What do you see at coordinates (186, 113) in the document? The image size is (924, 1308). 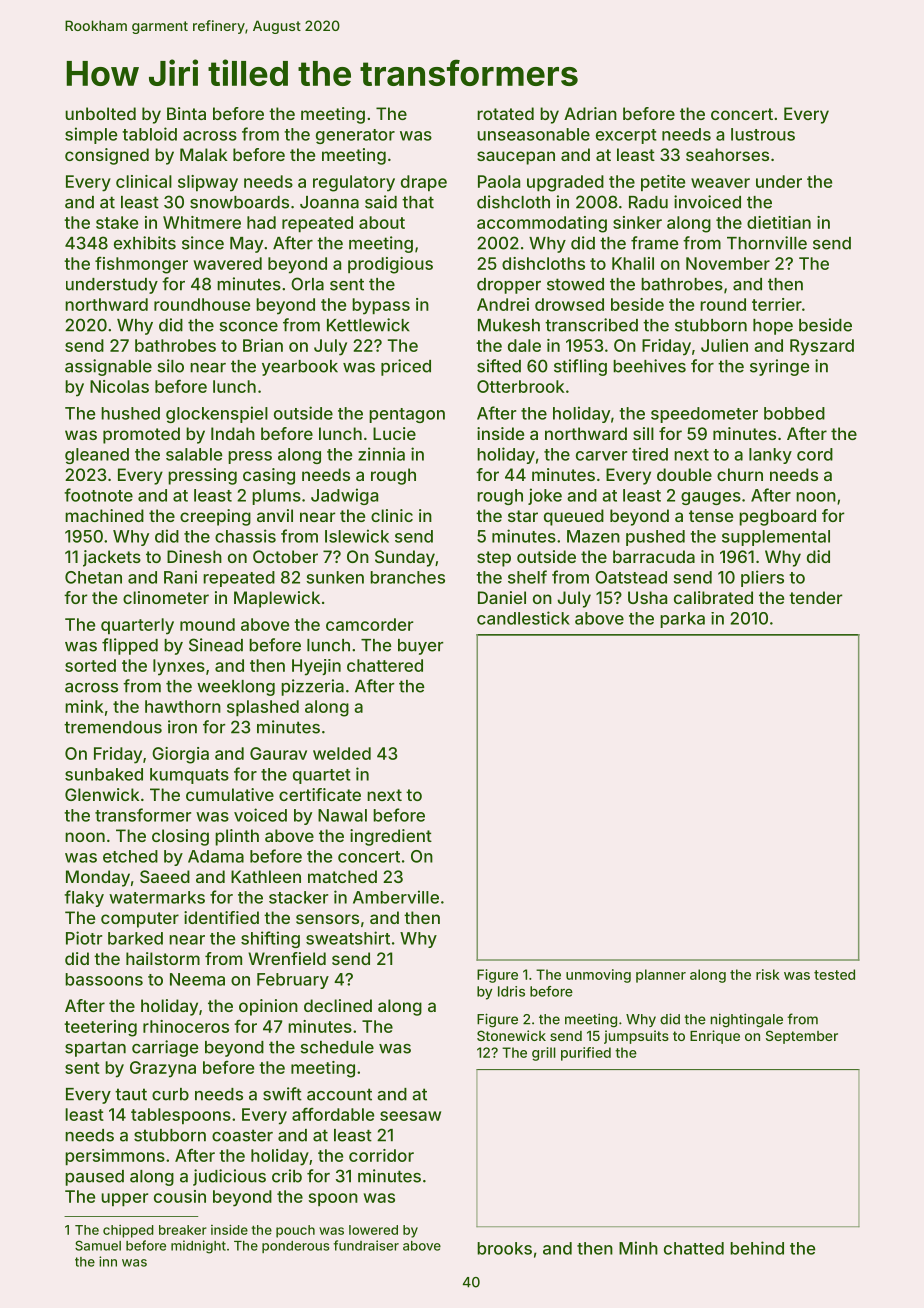 I see `Binta` at bounding box center [186, 113].
